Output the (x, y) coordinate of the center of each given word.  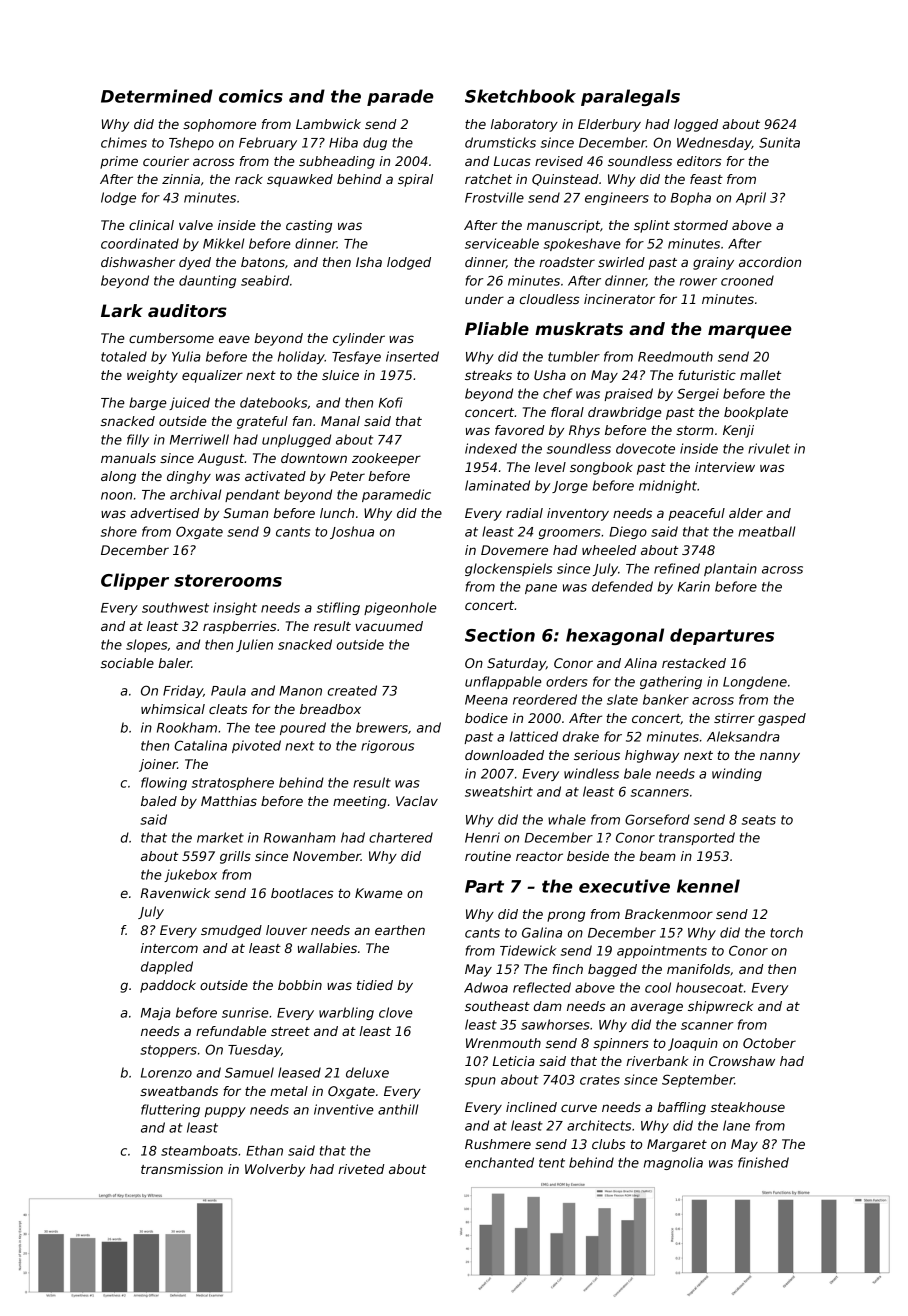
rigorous (387, 746)
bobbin (300, 985)
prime (119, 162)
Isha (369, 262)
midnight (668, 486)
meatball (766, 531)
